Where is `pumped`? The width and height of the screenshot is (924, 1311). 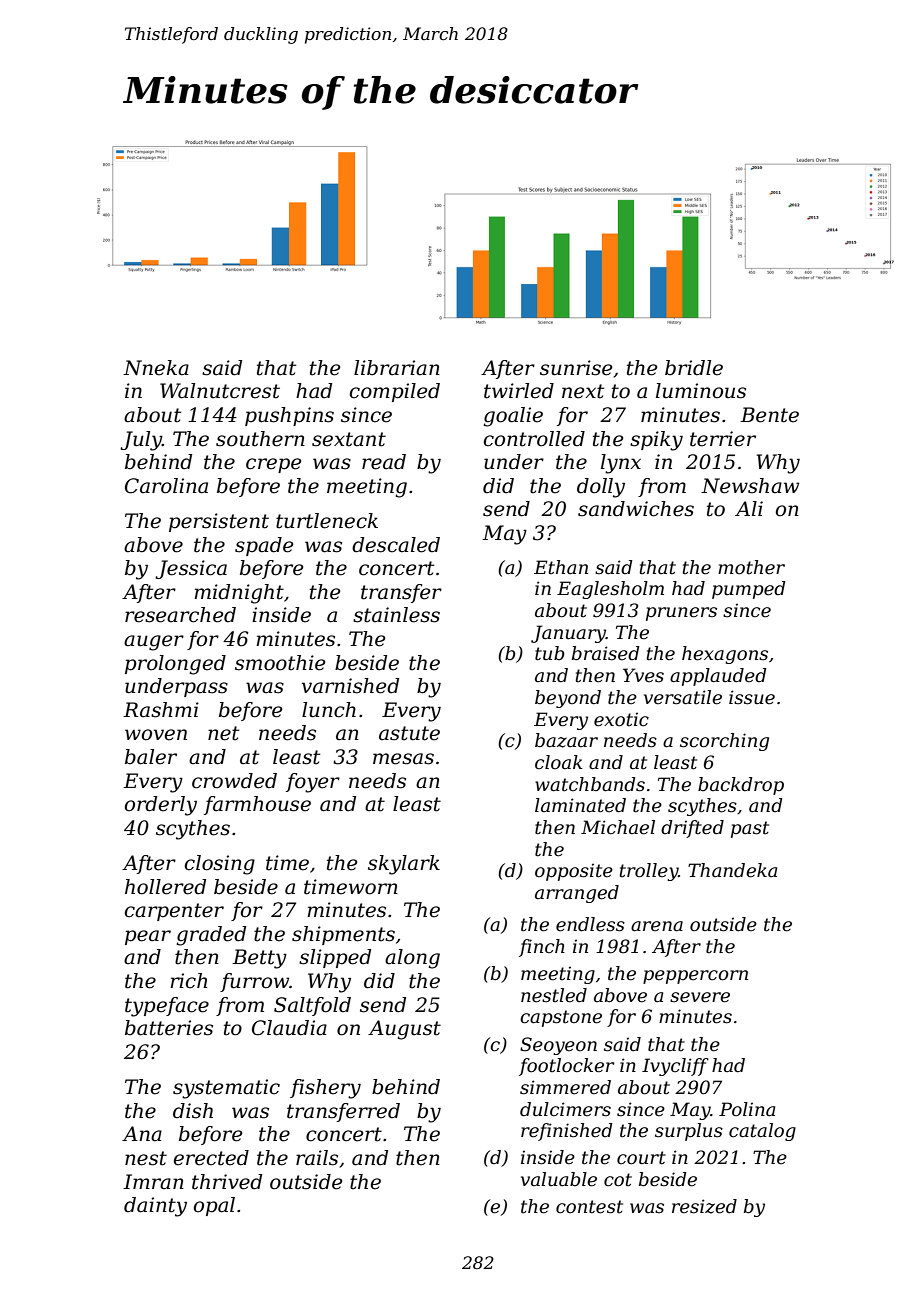
pumped is located at coordinates (748, 590).
